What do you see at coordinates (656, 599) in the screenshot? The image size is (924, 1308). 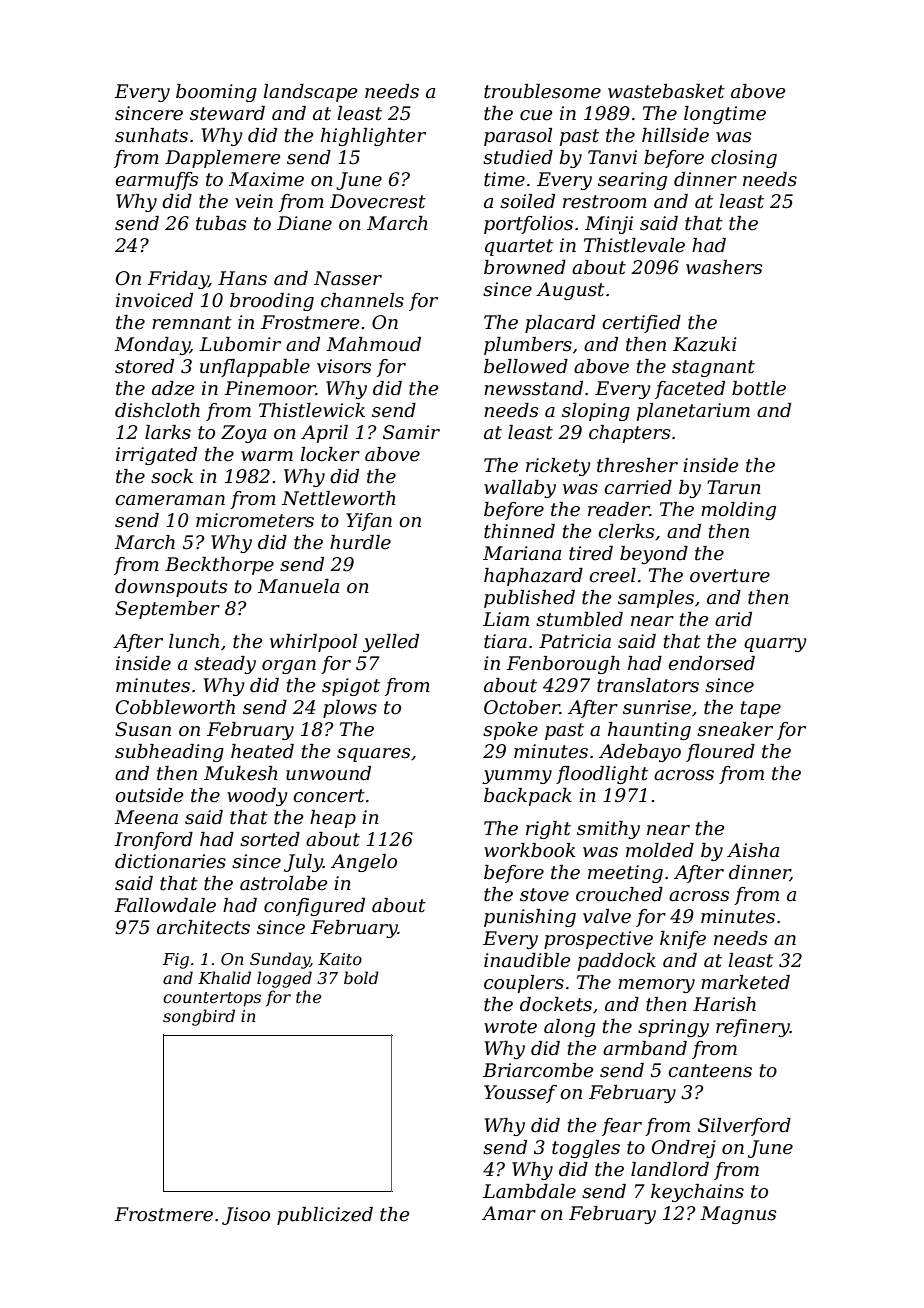 I see `samples` at bounding box center [656, 599].
